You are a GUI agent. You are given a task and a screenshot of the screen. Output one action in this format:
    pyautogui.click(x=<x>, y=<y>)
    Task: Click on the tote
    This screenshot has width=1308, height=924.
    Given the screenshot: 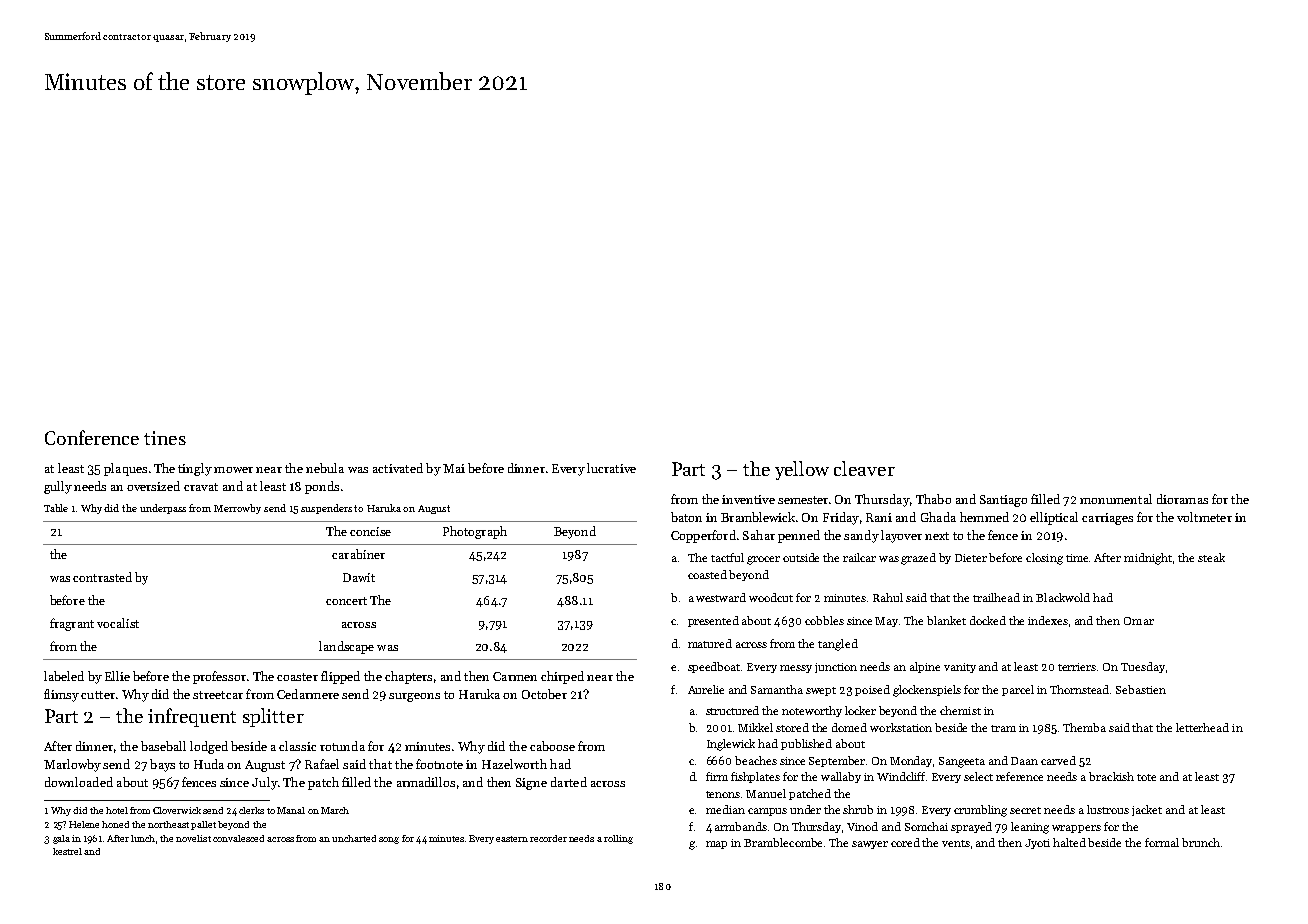 What is the action you would take?
    pyautogui.click(x=1146, y=777)
